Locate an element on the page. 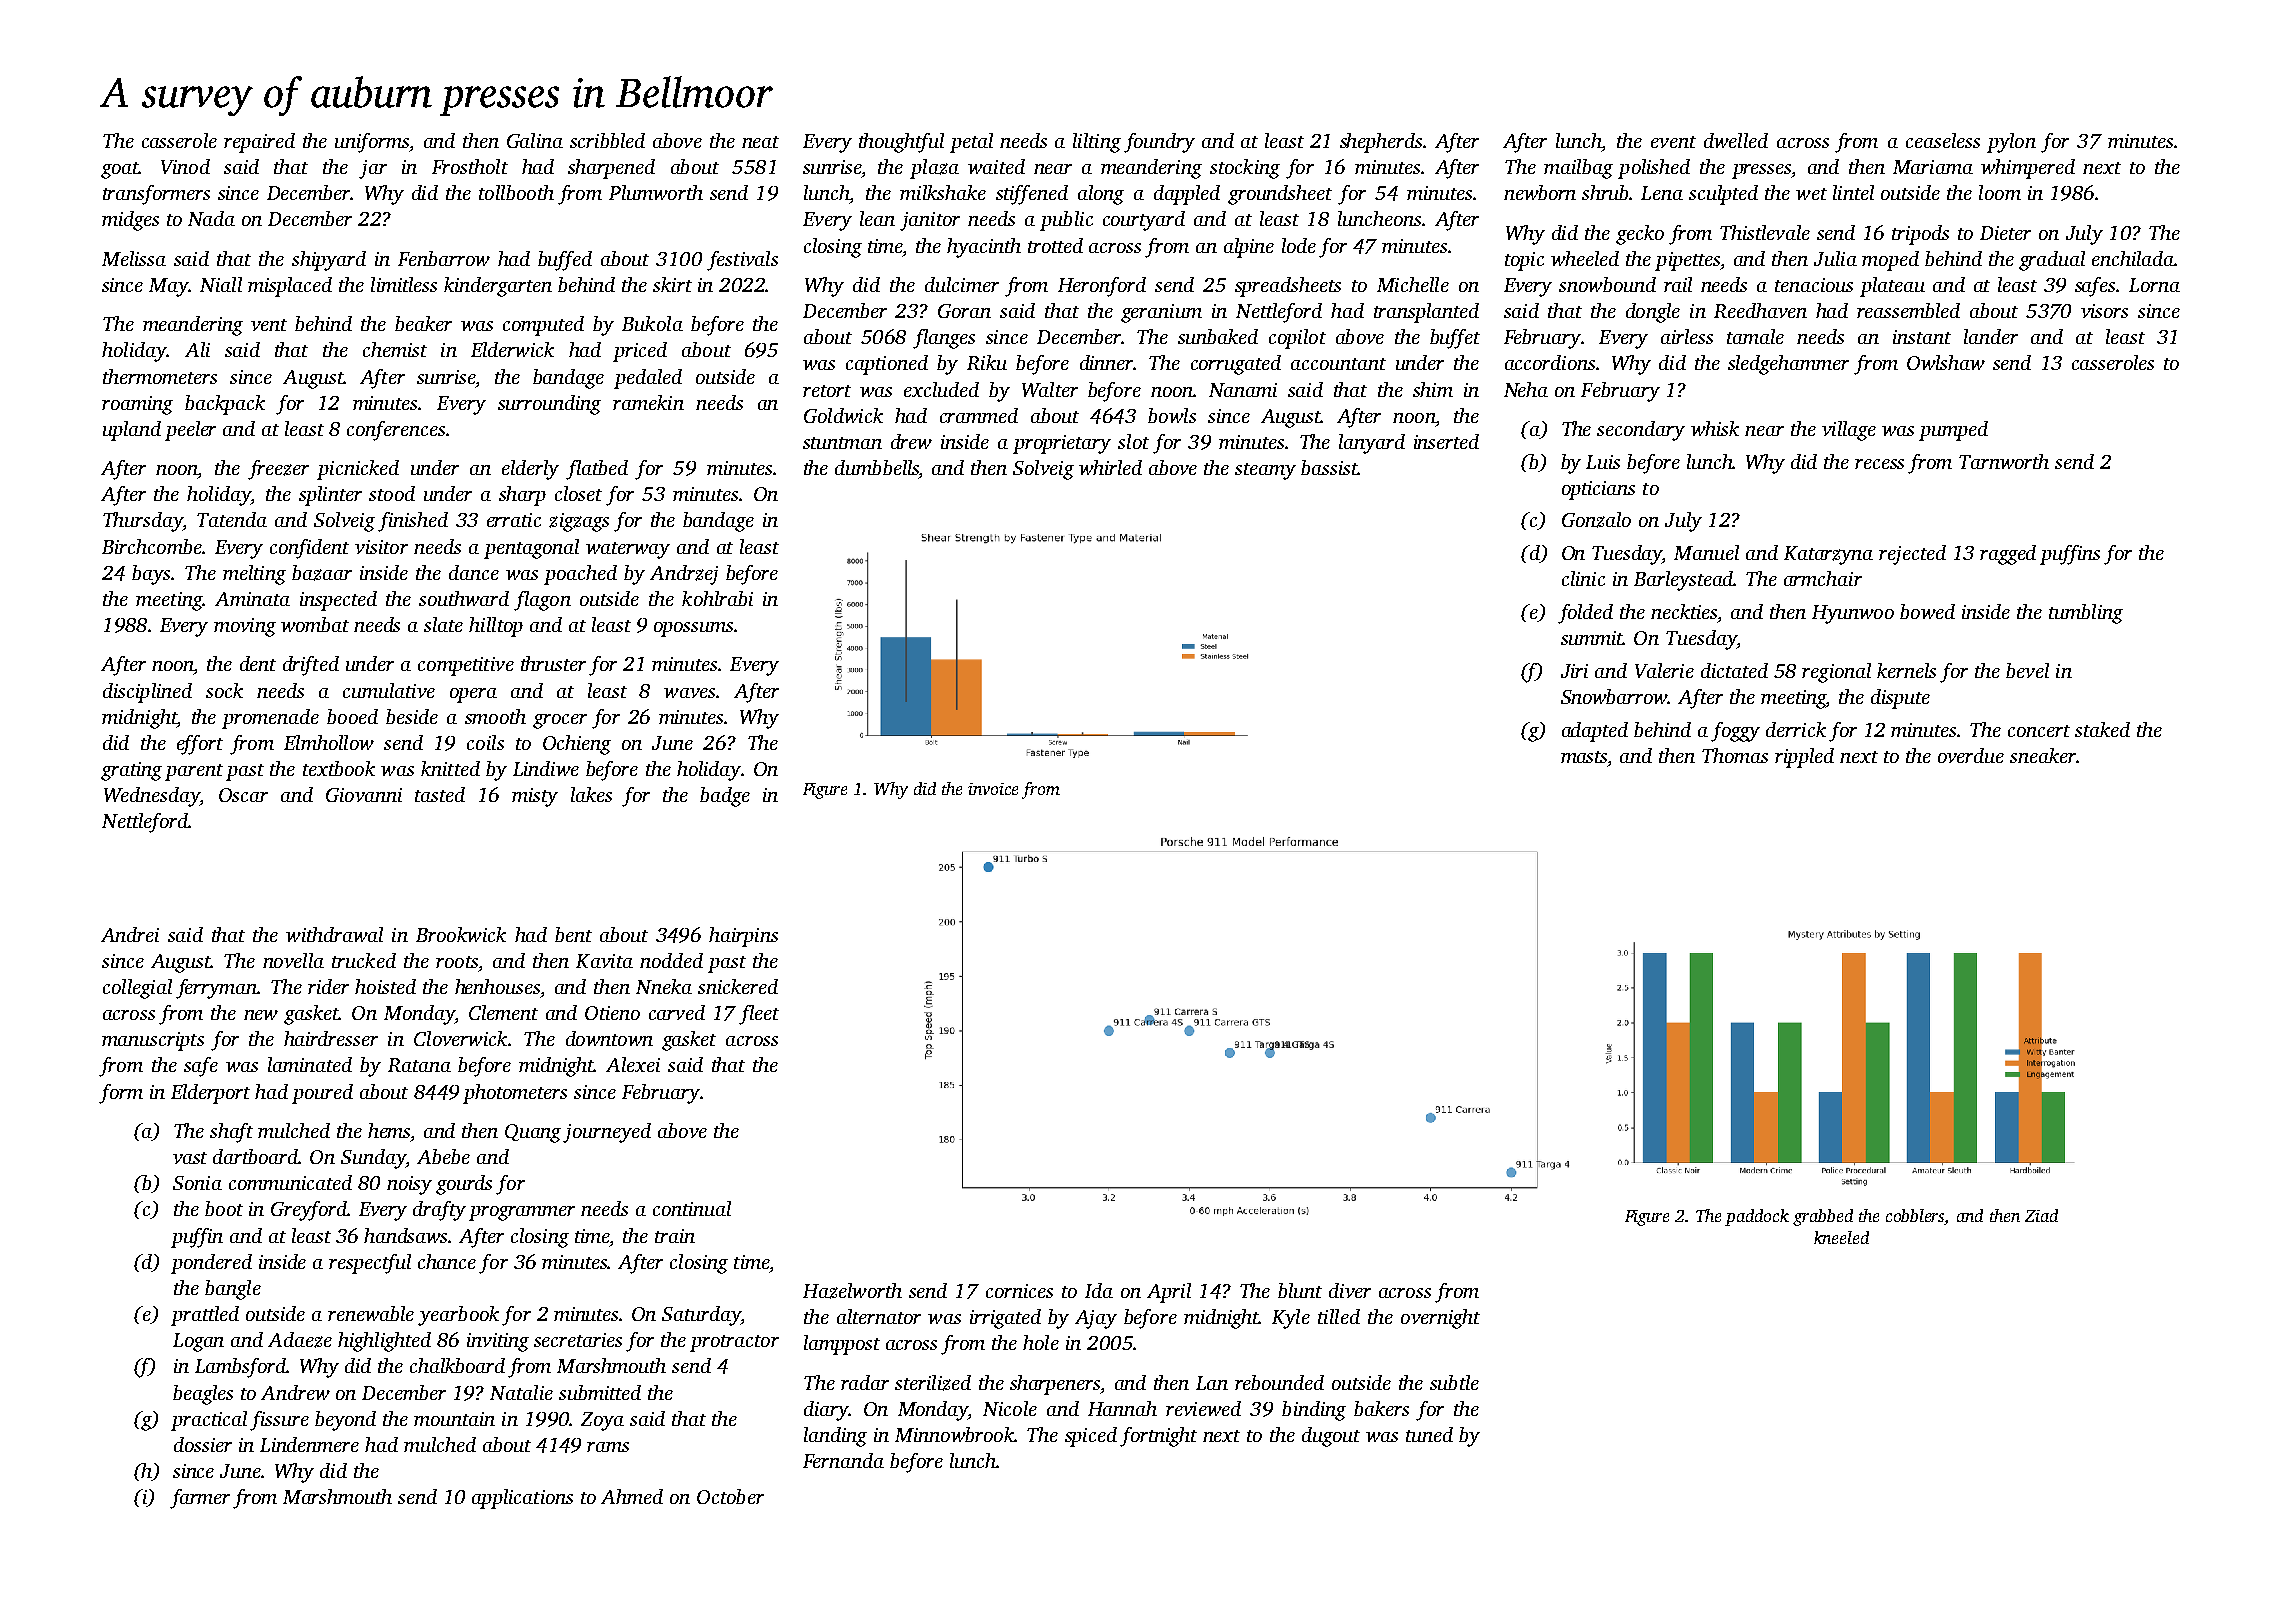 The image size is (2282, 1614). foggy is located at coordinates (1735, 732).
